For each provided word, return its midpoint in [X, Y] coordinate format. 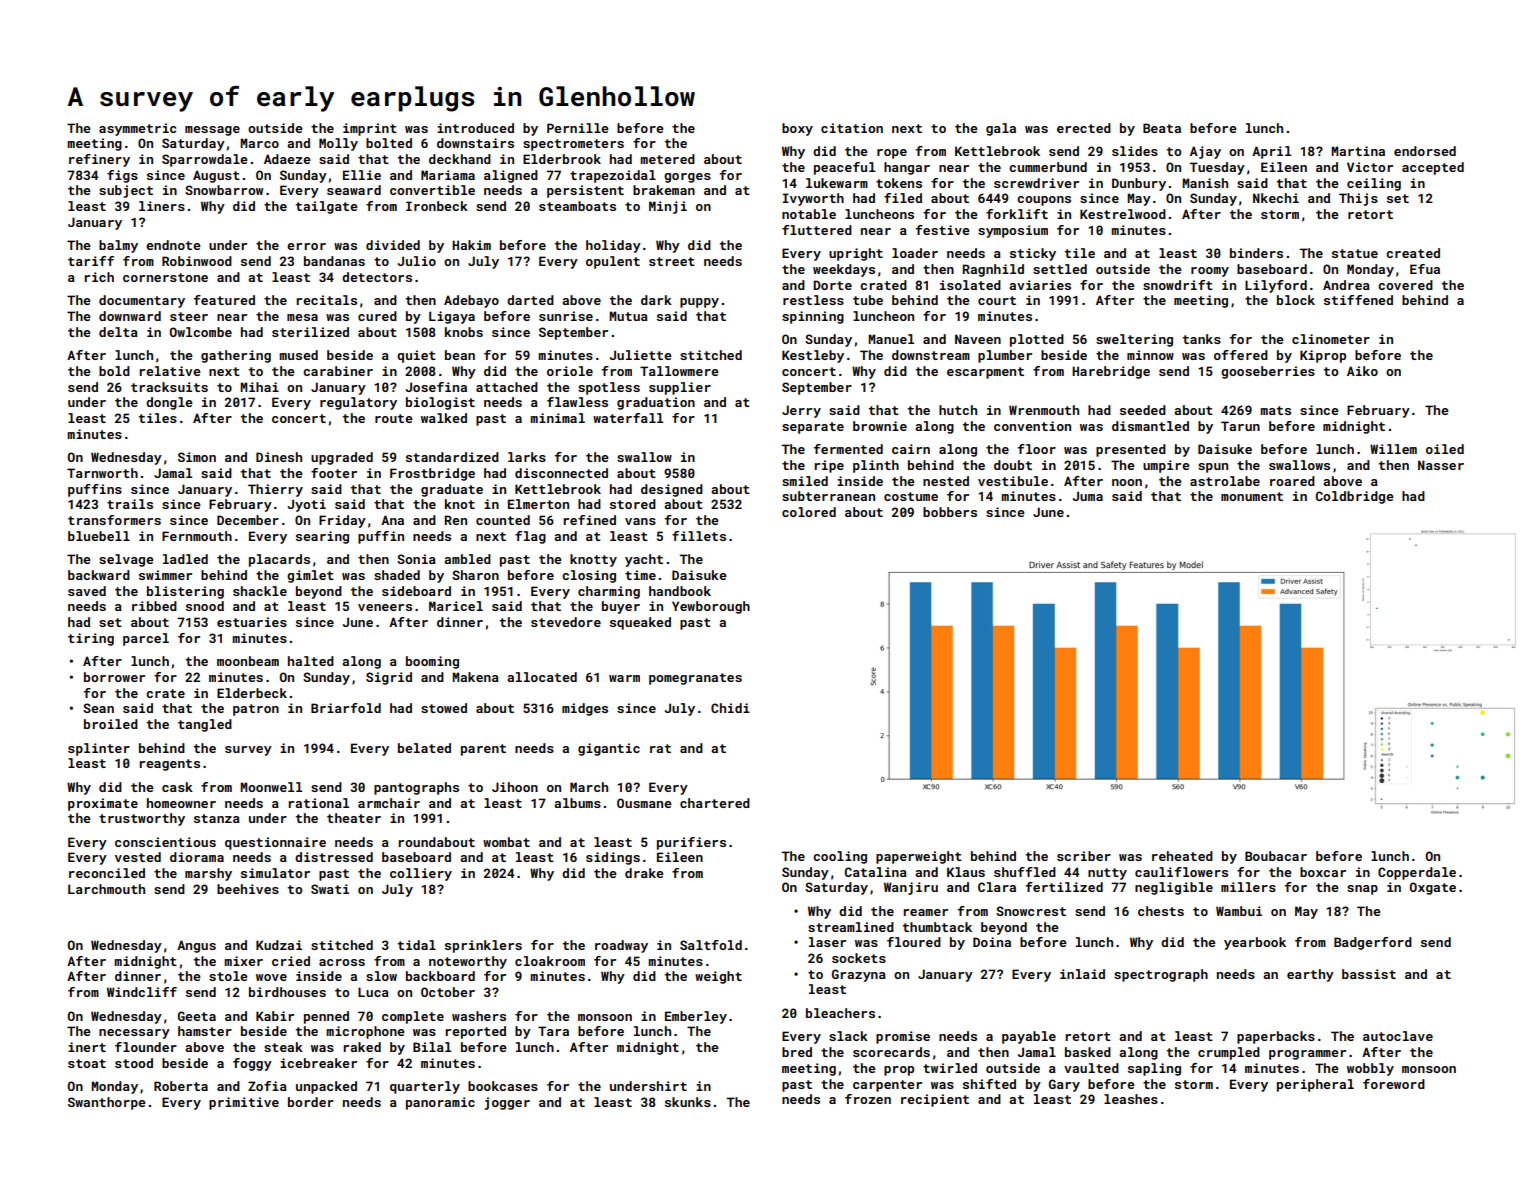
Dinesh [279, 457]
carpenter [887, 1086]
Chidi [730, 708]
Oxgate [1433, 888]
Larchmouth [106, 889]
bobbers [950, 512]
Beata [1162, 128]
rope [892, 154]
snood [205, 606]
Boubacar [1276, 856]
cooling [840, 857]
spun [1213, 468]
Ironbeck [437, 206]
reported [475, 1032]
